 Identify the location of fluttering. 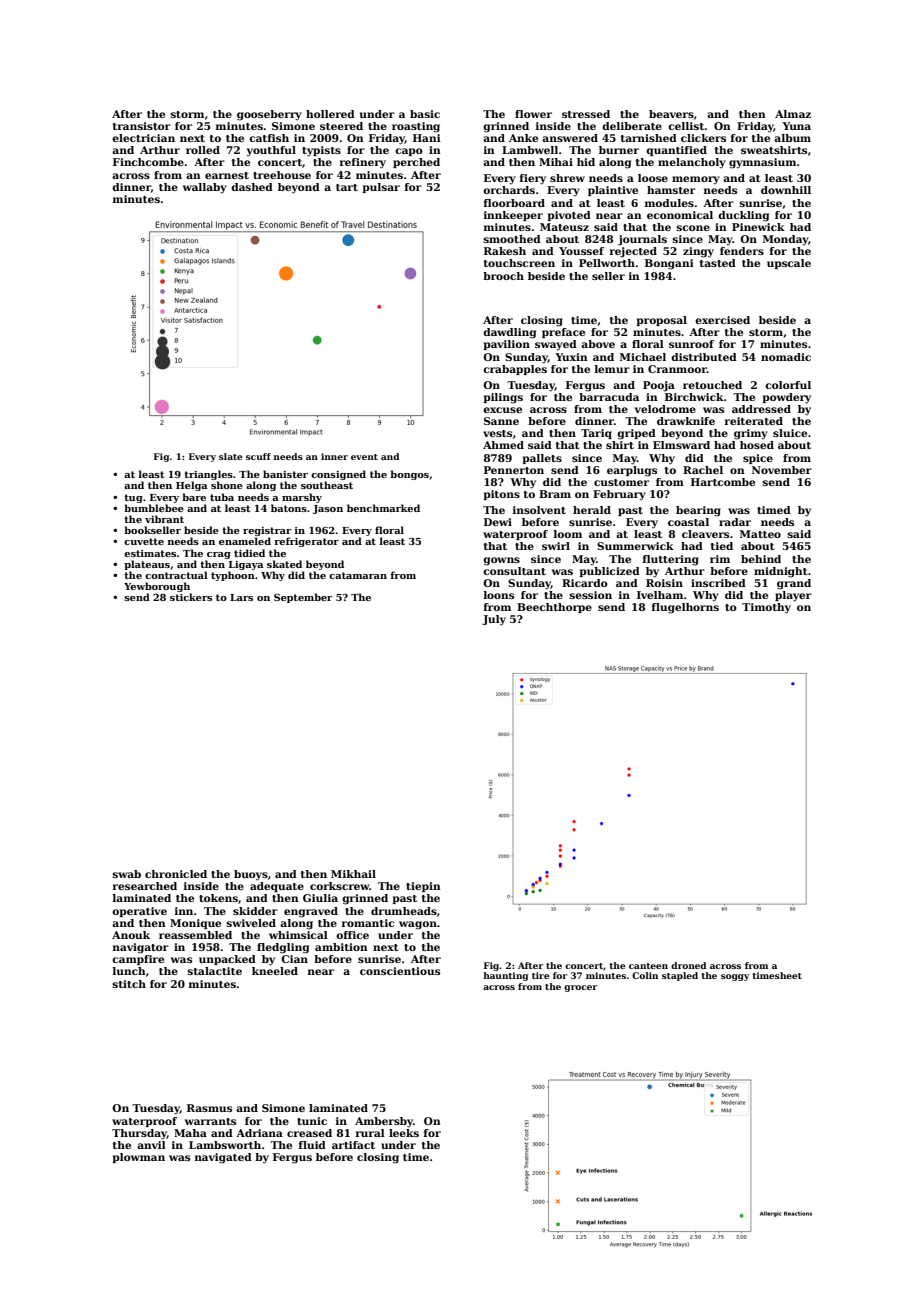
(671, 560).
